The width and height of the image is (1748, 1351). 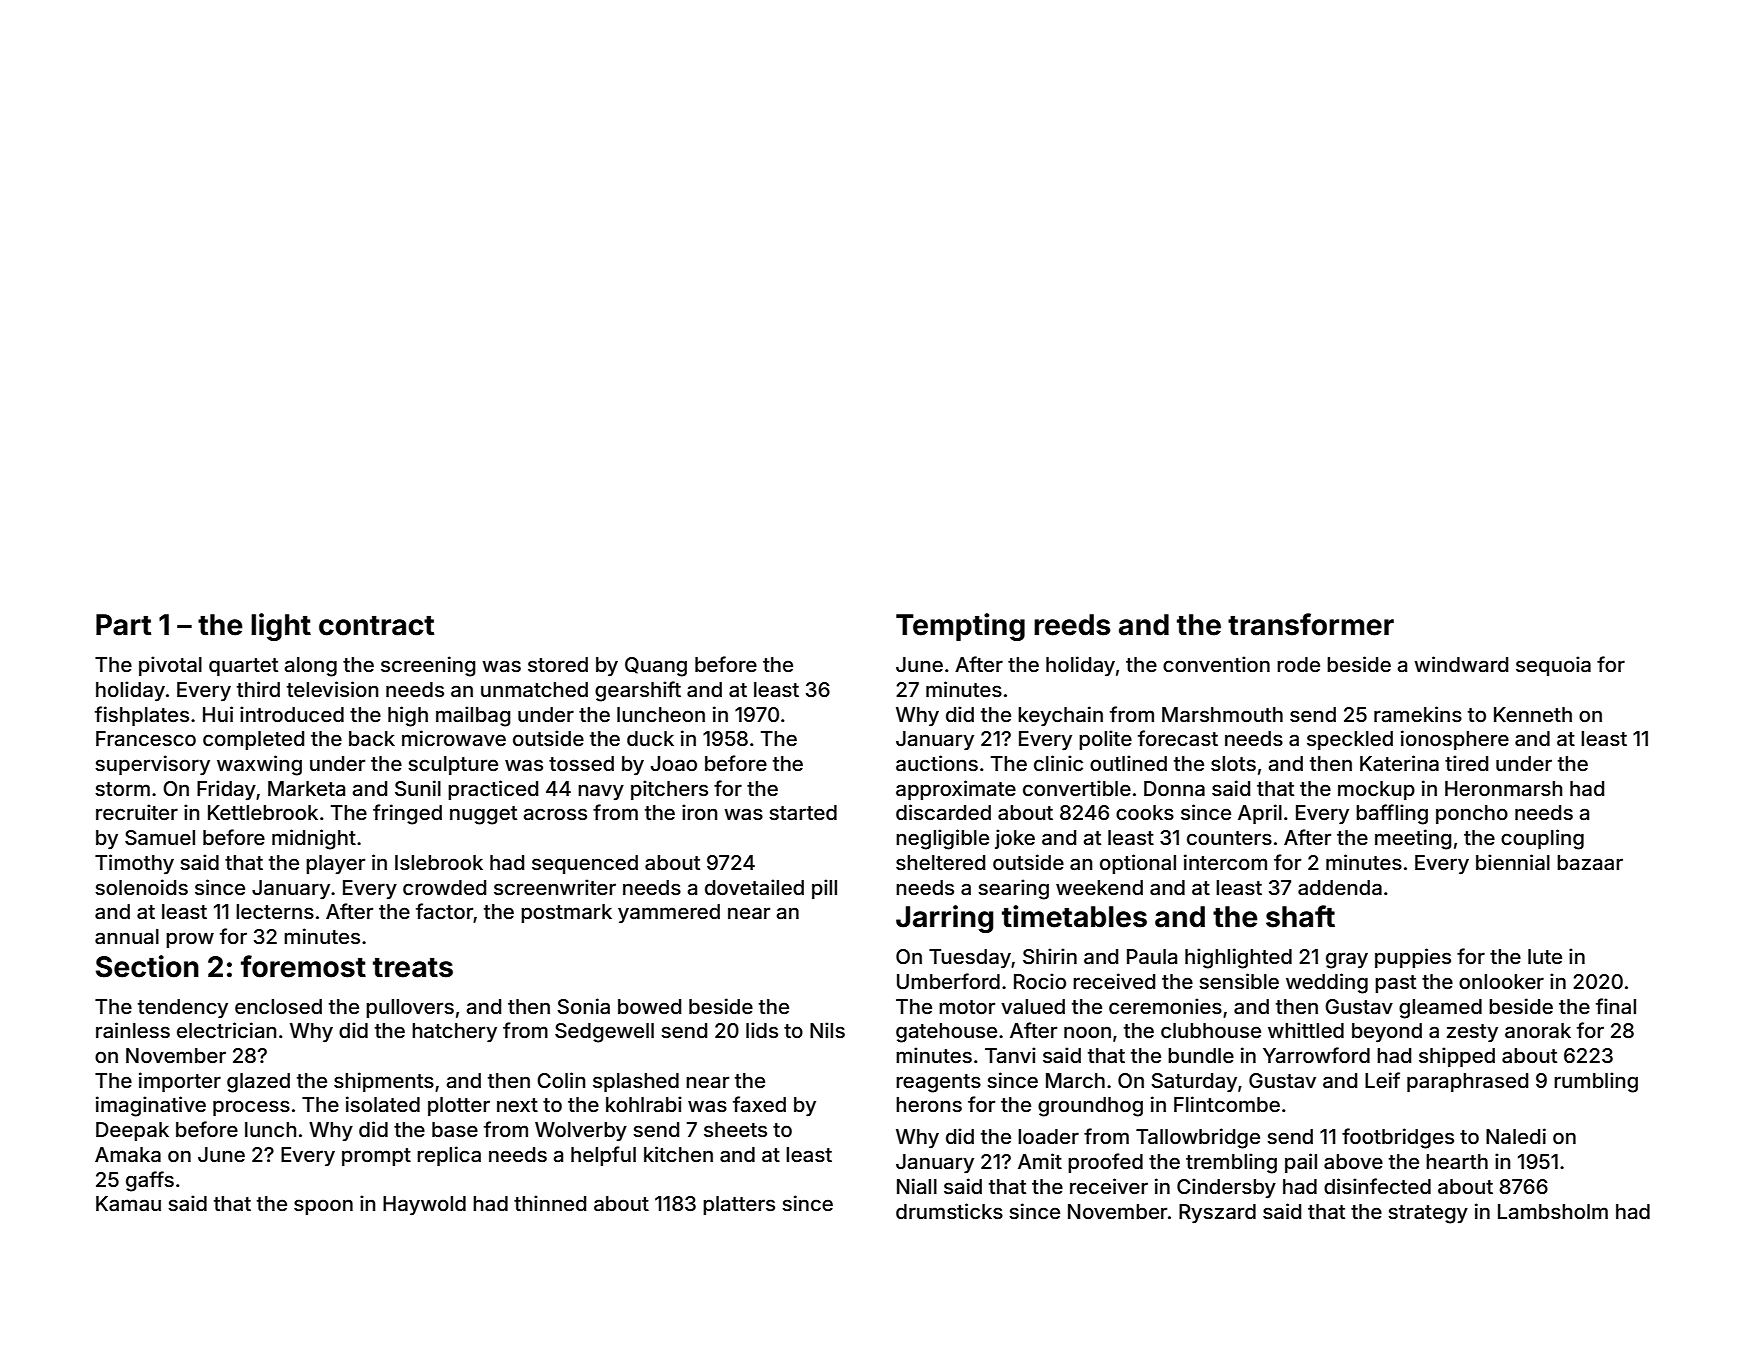 I want to click on speckled, so click(x=1350, y=740).
